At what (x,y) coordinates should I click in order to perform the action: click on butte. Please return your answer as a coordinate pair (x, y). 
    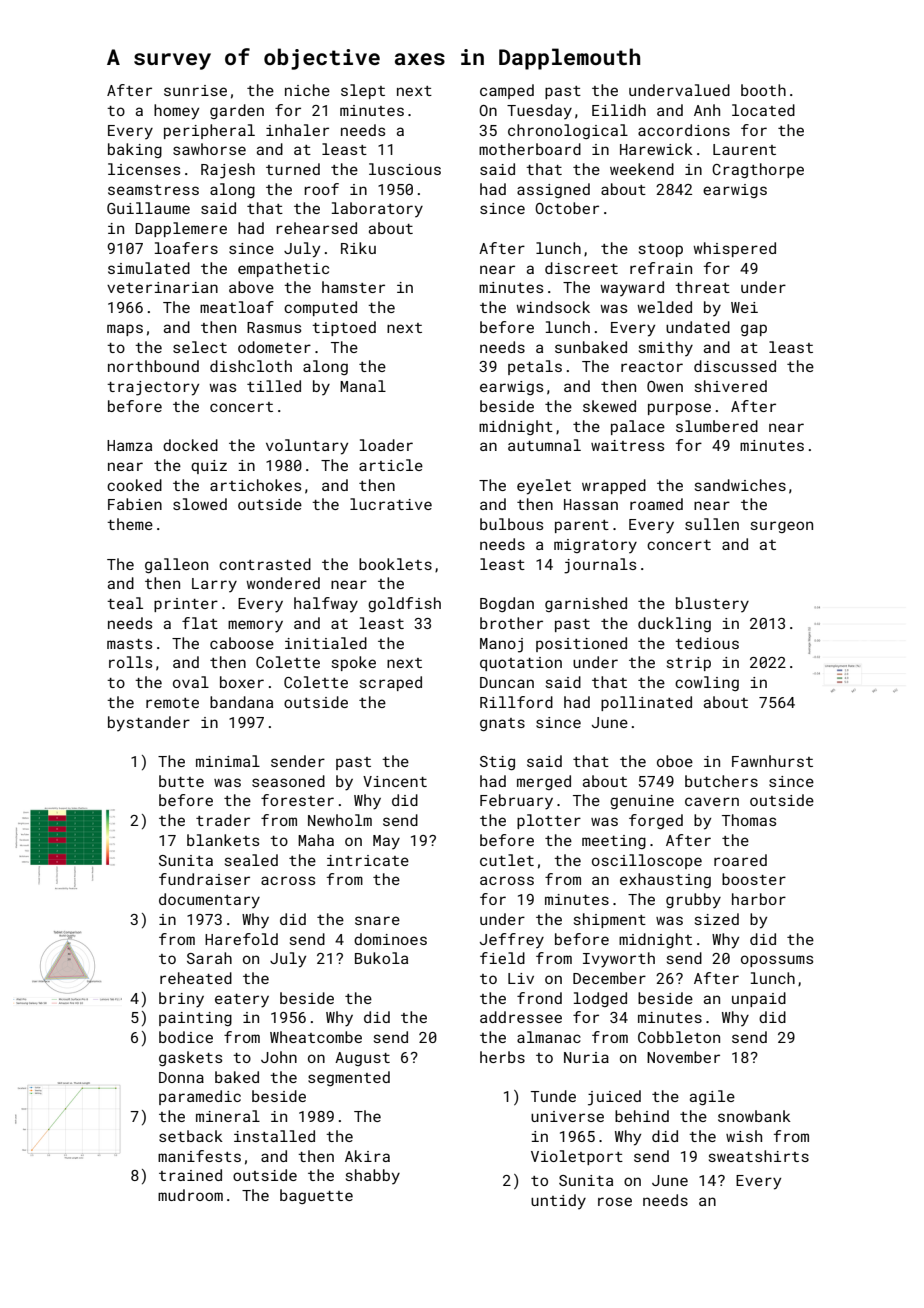
    Looking at the image, I should click on (181, 781).
